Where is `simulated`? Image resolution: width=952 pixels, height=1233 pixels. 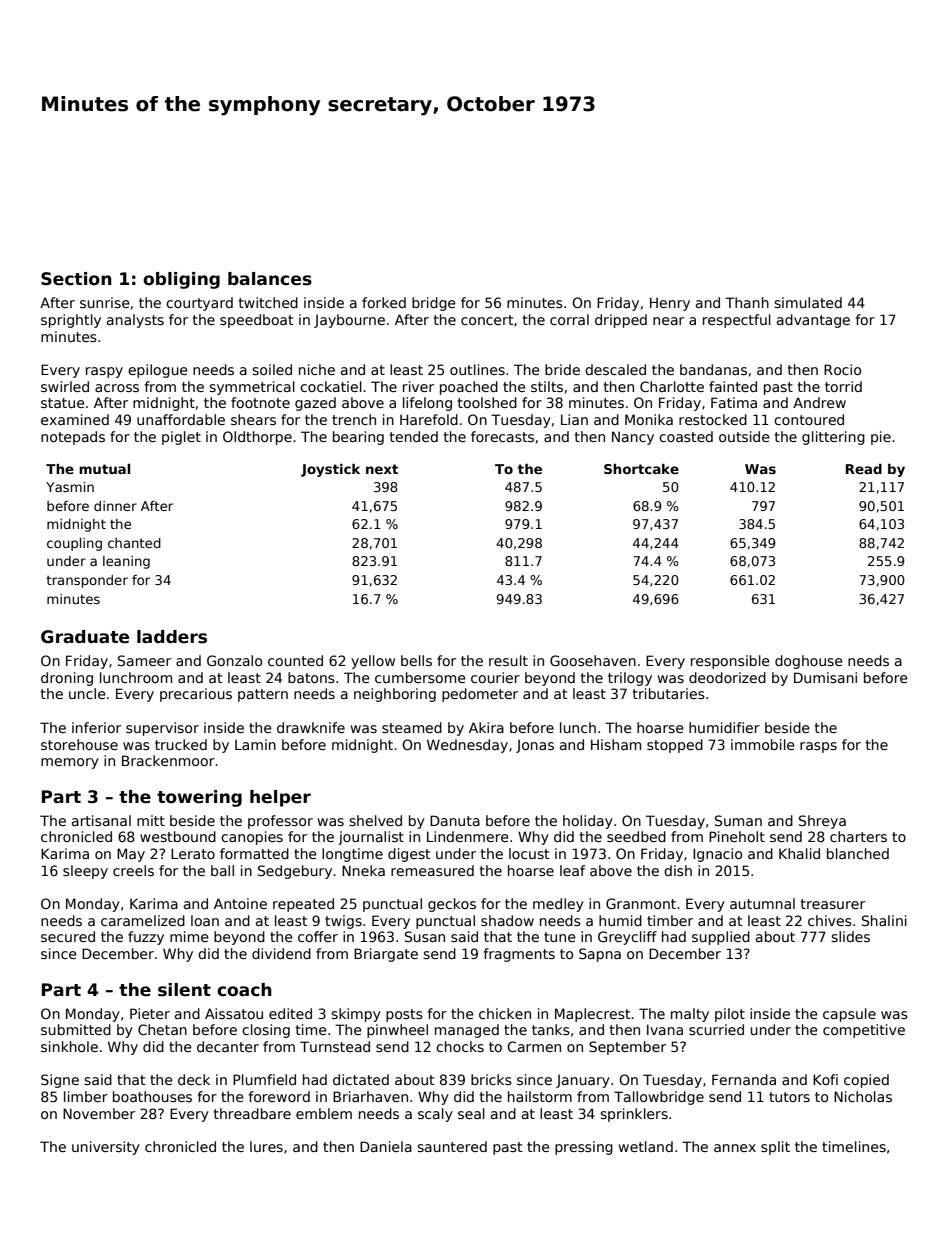
simulated is located at coordinates (808, 302).
